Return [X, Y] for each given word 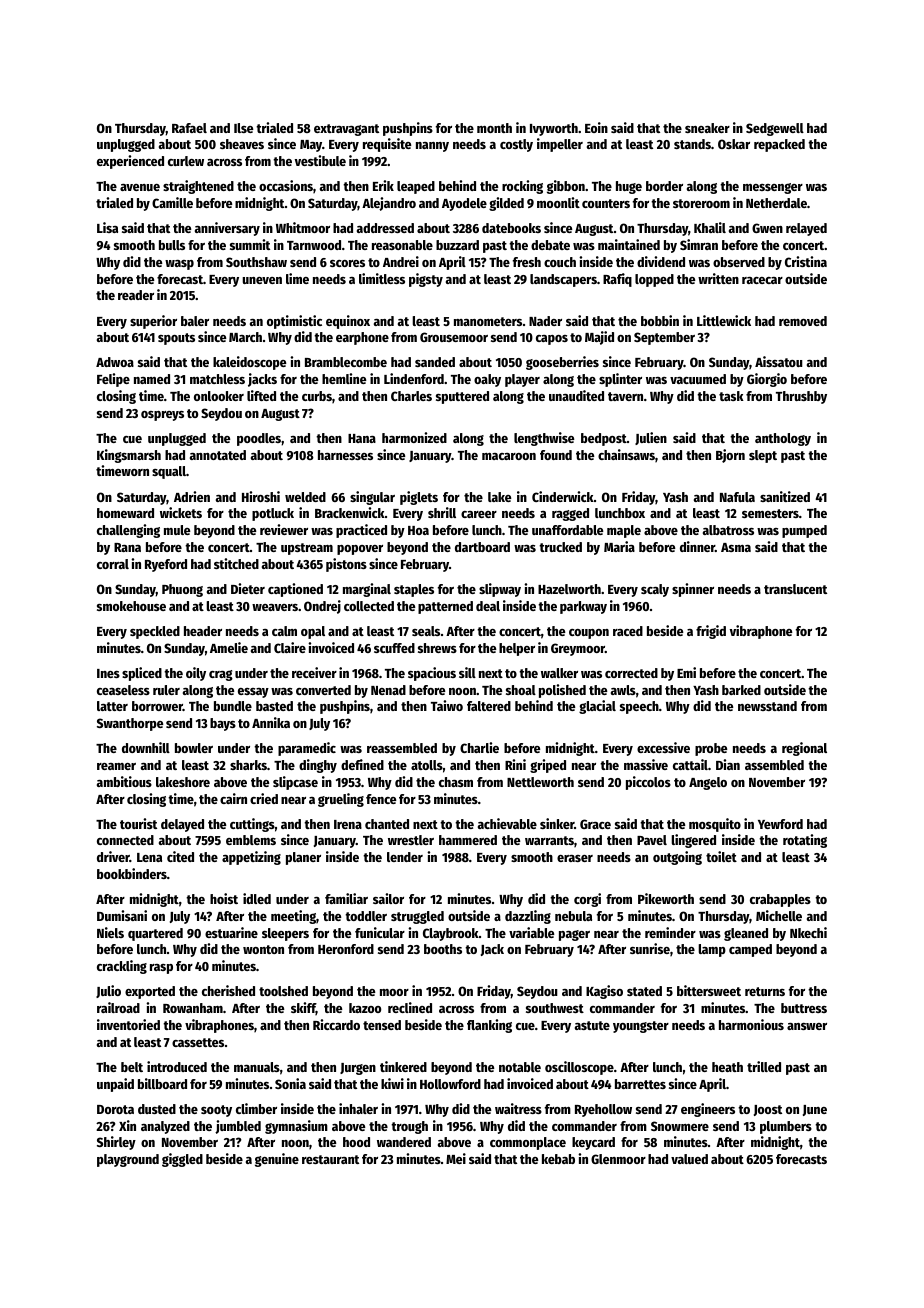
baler [195, 321]
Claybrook [451, 934]
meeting [293, 917]
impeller [560, 145]
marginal [367, 590]
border [664, 186]
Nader [545, 321]
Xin [127, 1125]
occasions [286, 185]
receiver [314, 672]
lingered [693, 841]
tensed [382, 1025]
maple [624, 531]
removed [803, 321]
